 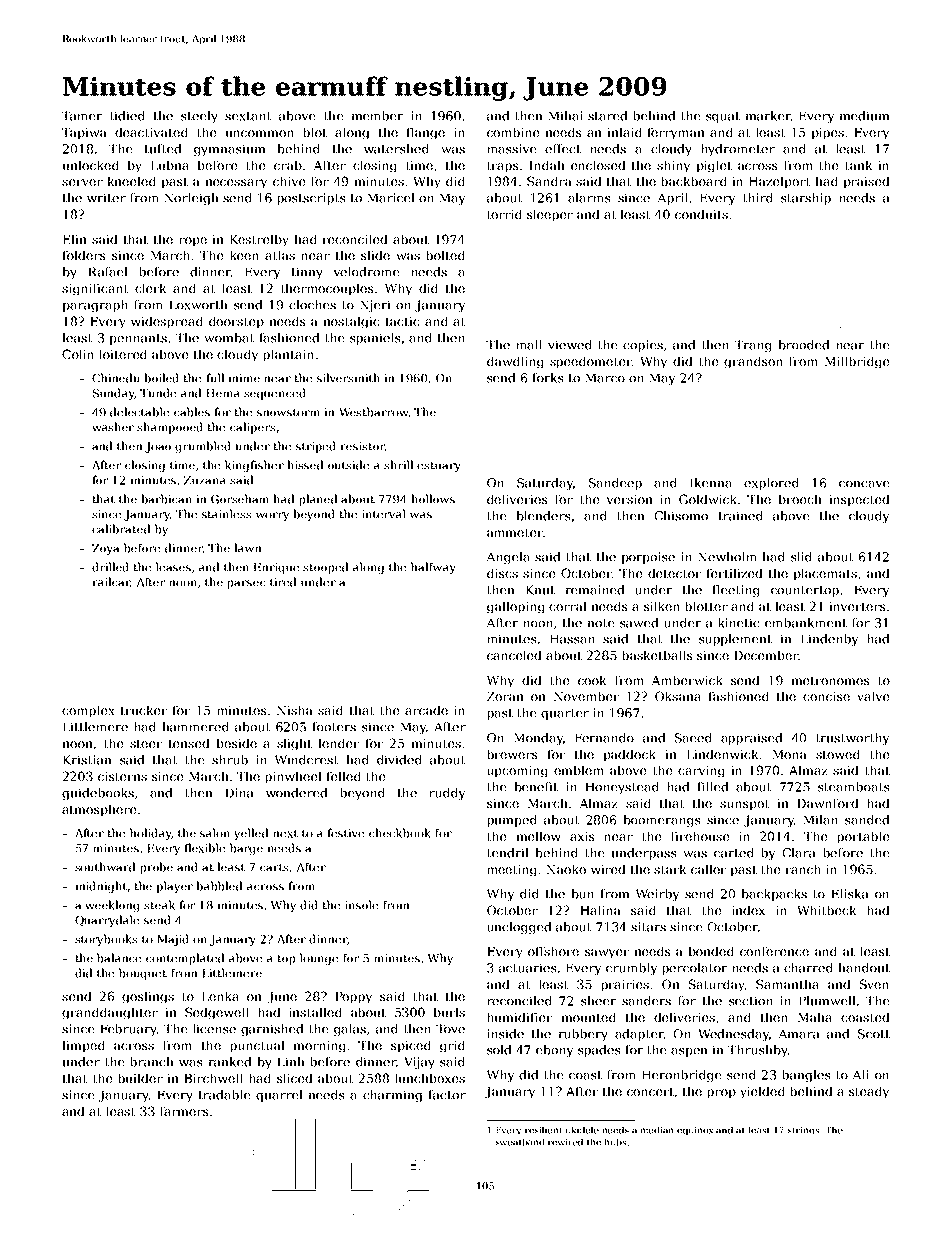 I want to click on farmers, so click(x=184, y=1111).
